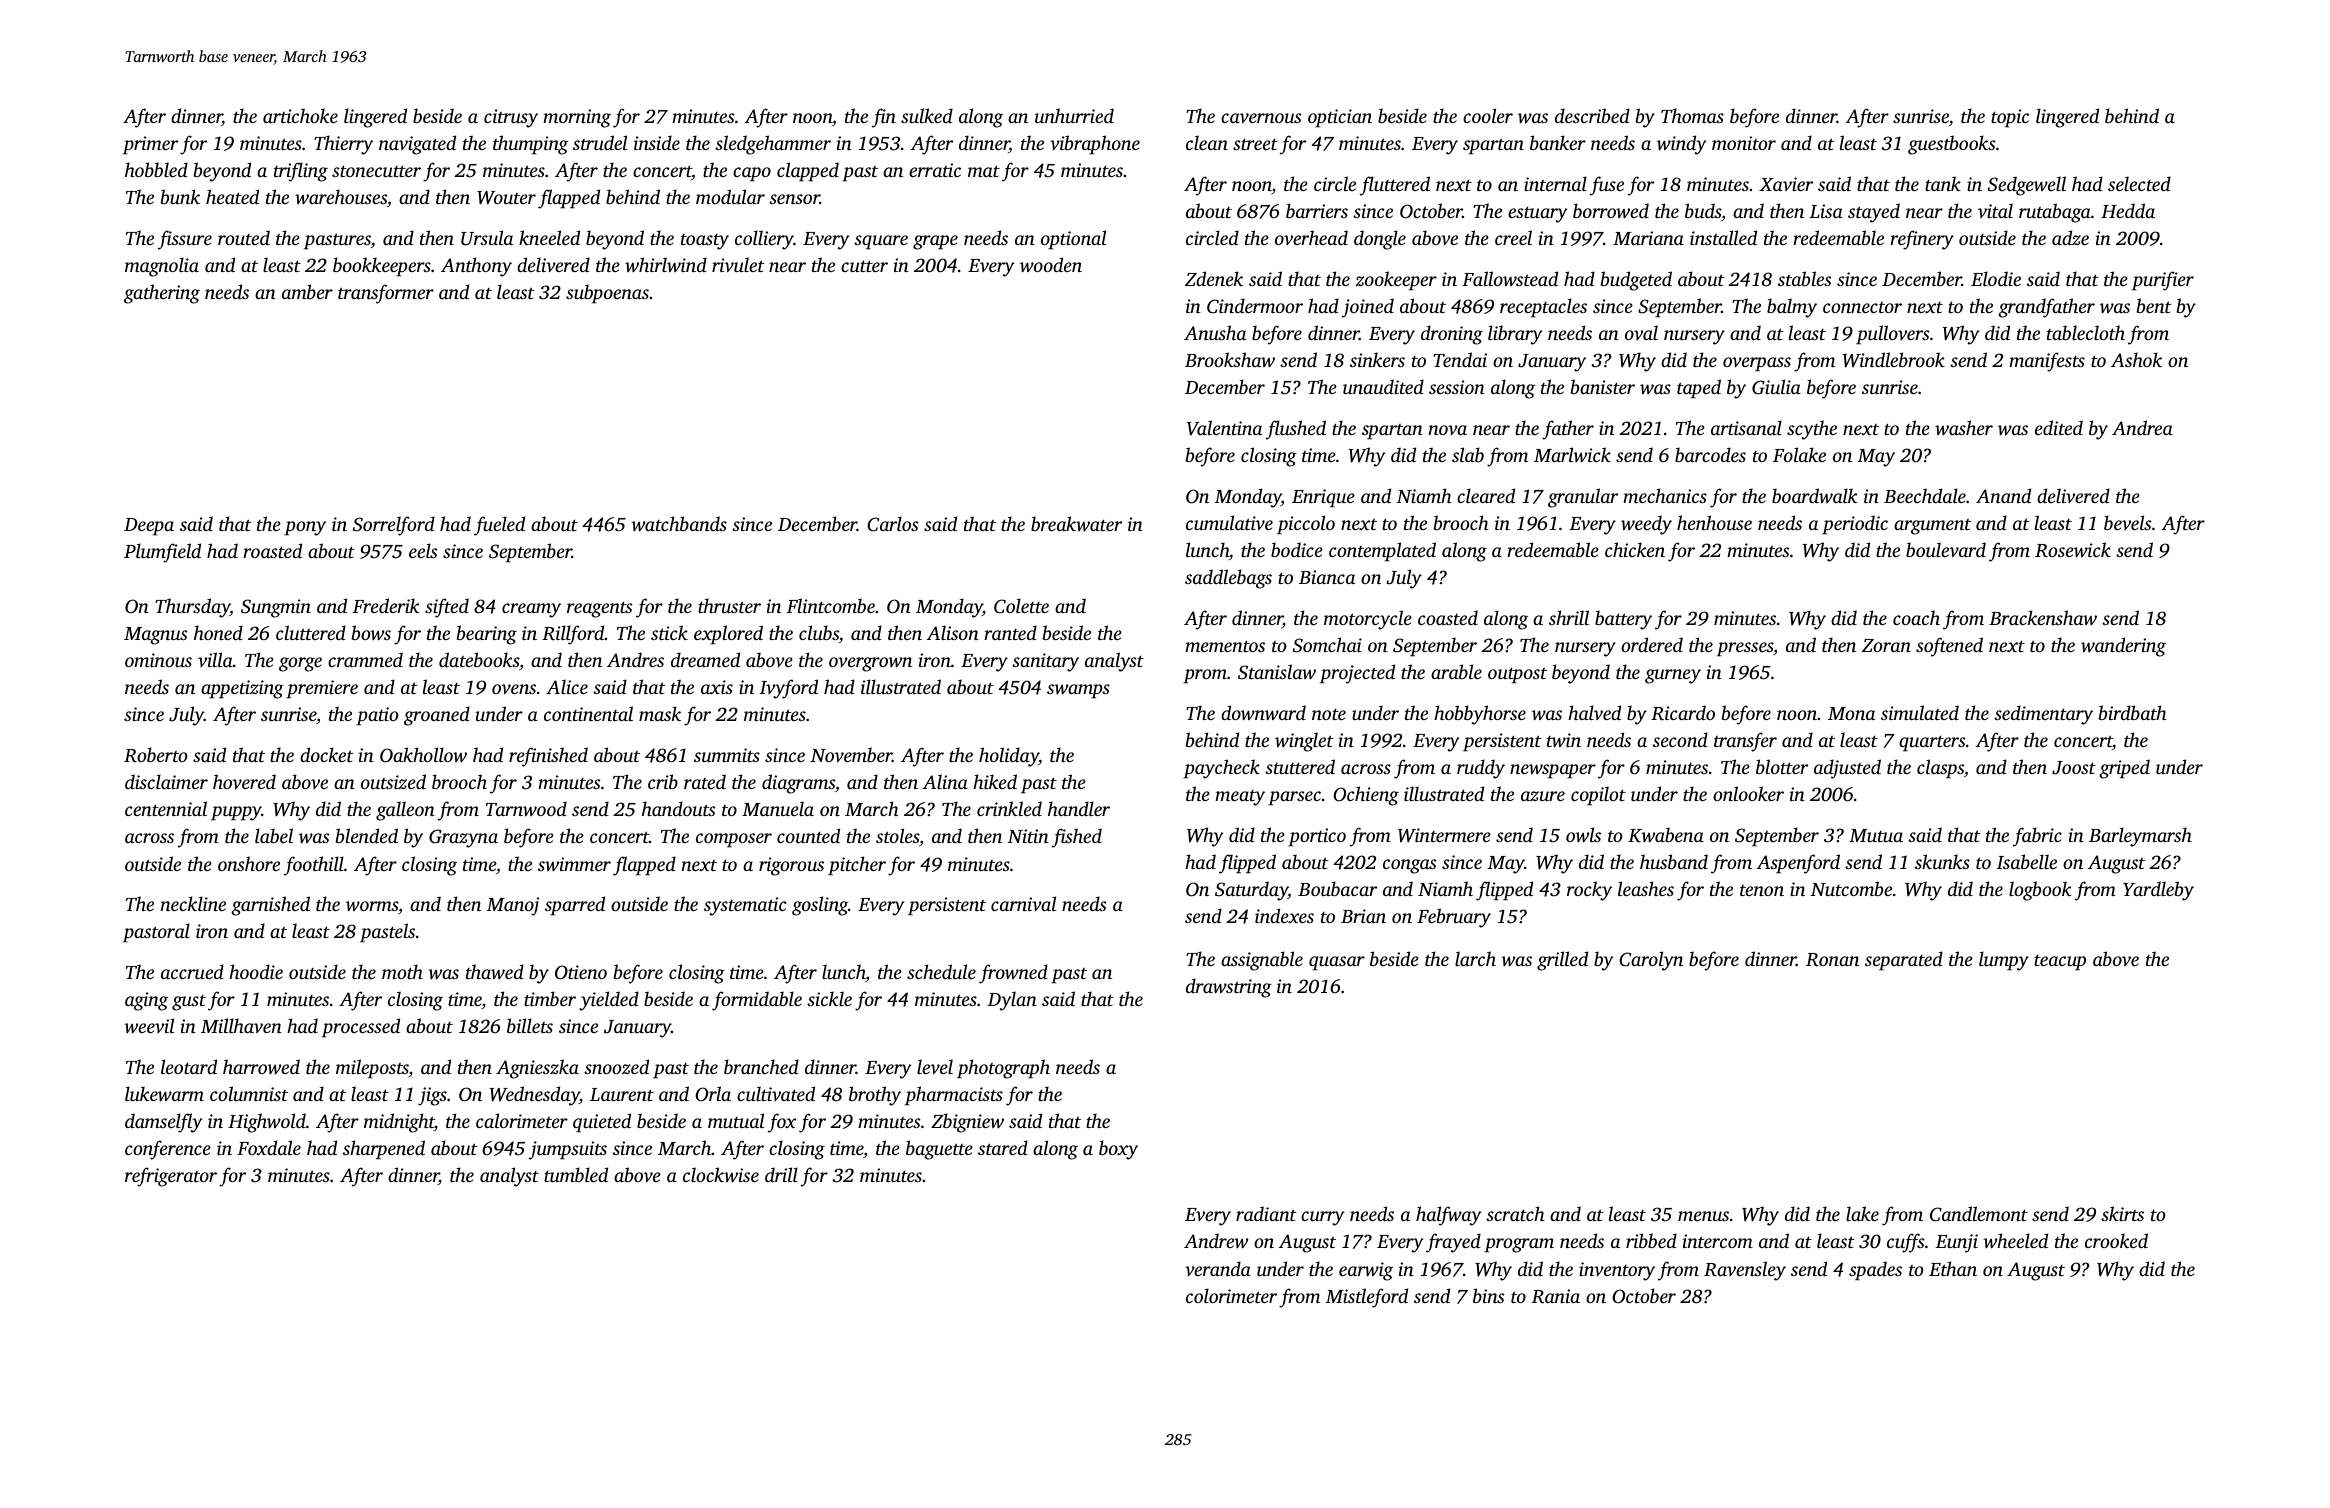 The image size is (2330, 1508). Describe the element at coordinates (171, 1177) in the screenshot. I see `refrigerator` at that location.
